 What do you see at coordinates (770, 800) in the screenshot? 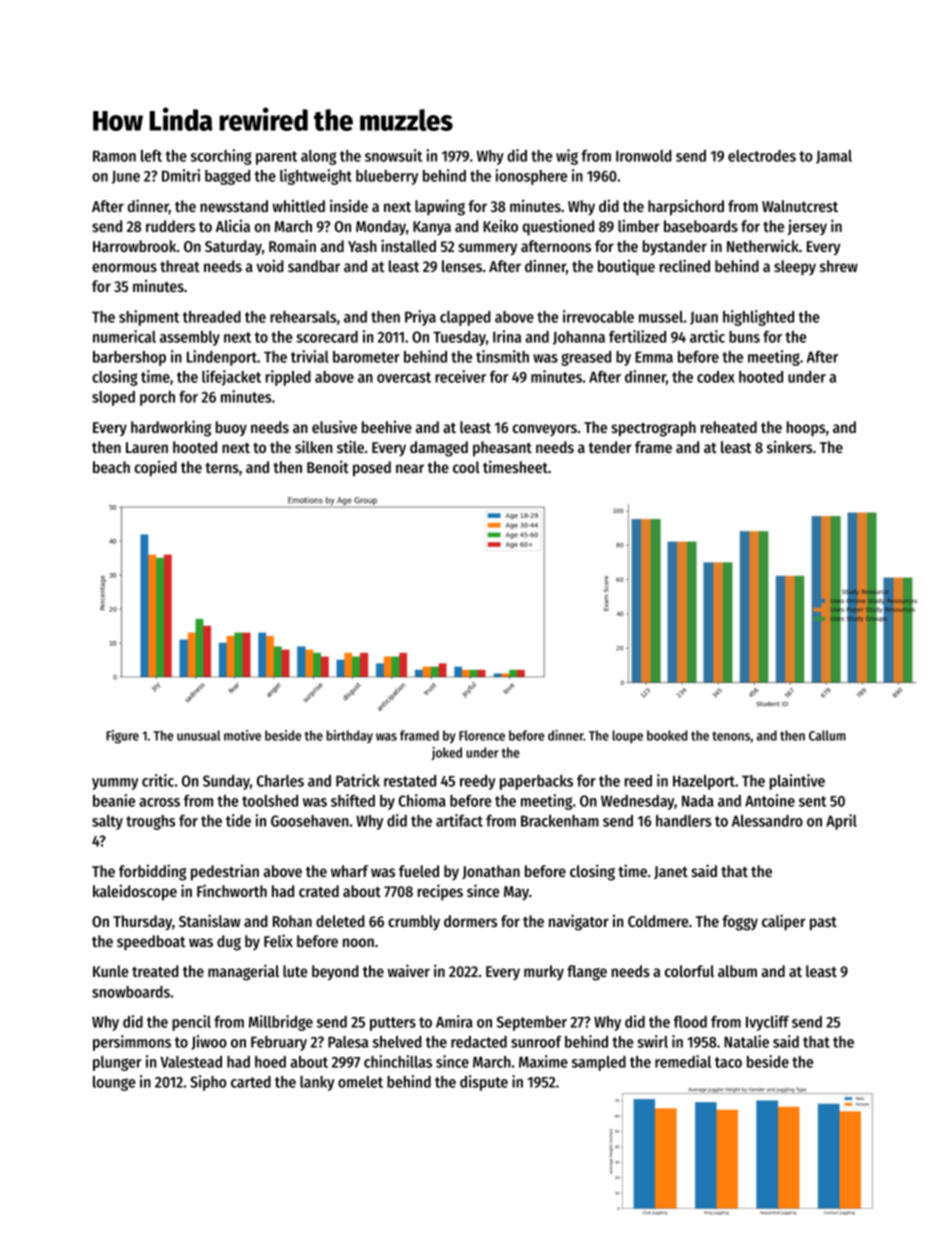
I see `Antoine` at bounding box center [770, 800].
